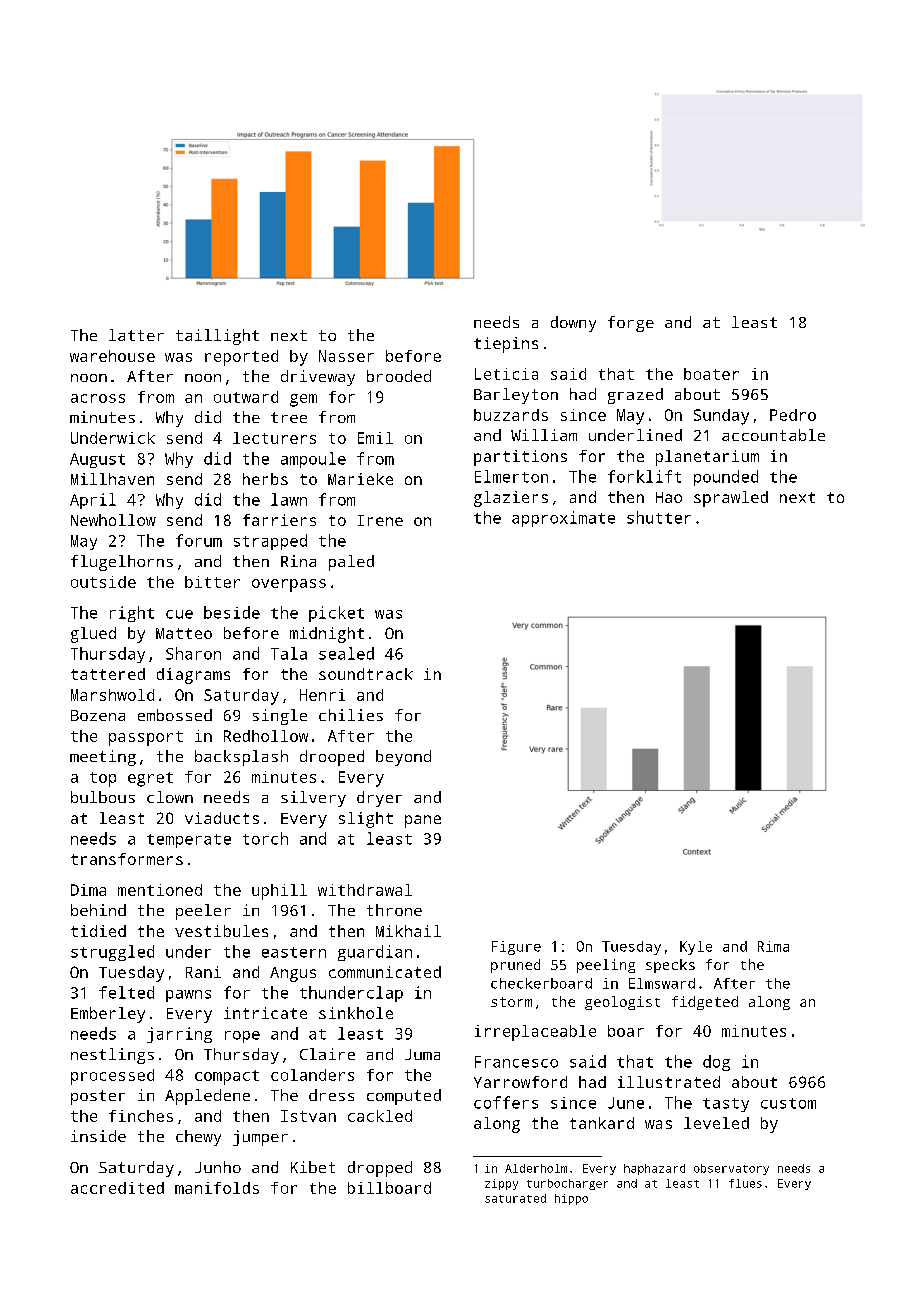 The width and height of the screenshot is (924, 1308). Describe the element at coordinates (696, 948) in the screenshot. I see `Kyle` at that location.
